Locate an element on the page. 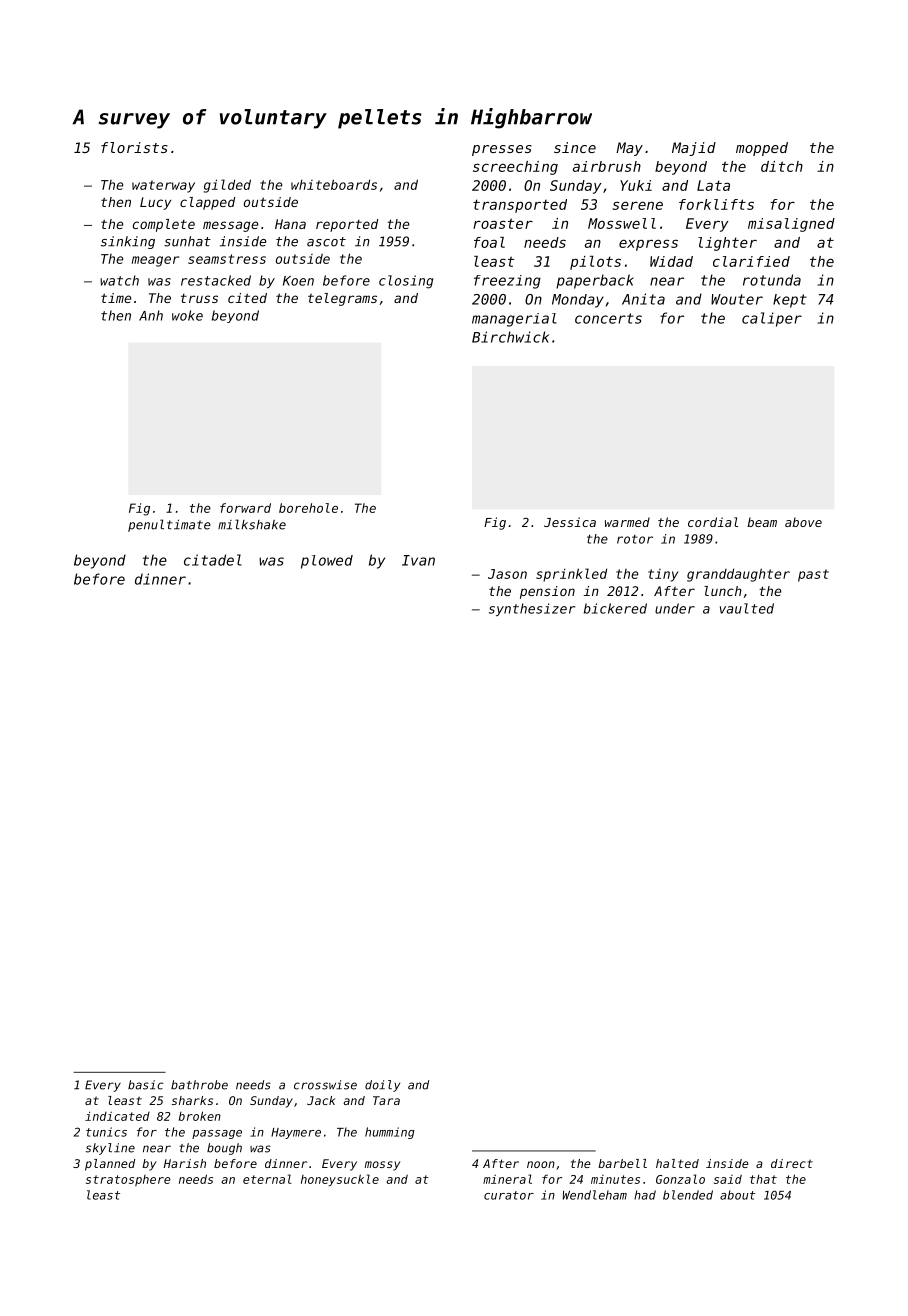  vaulted is located at coordinates (747, 608).
